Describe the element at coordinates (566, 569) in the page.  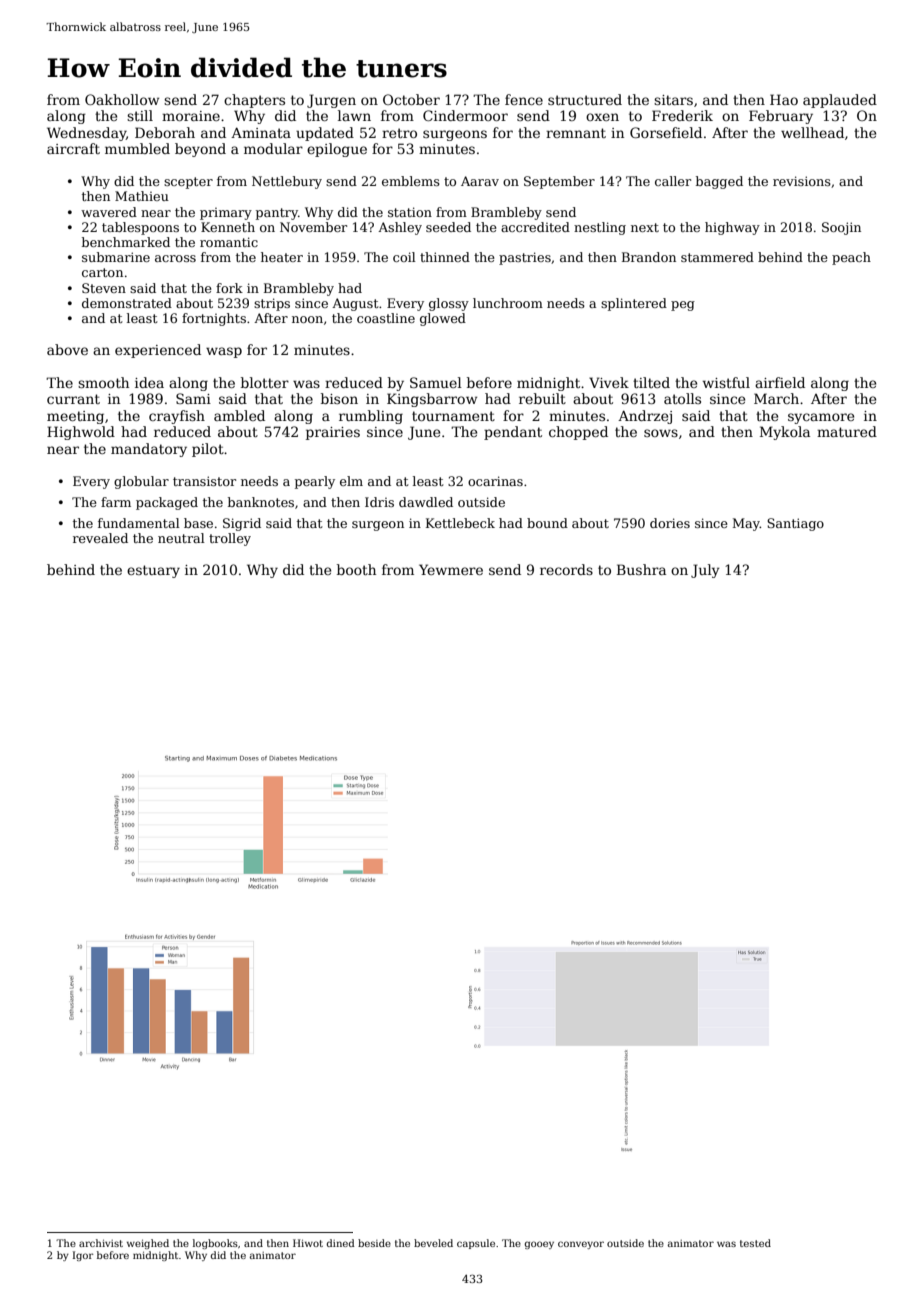
I see `records` at that location.
